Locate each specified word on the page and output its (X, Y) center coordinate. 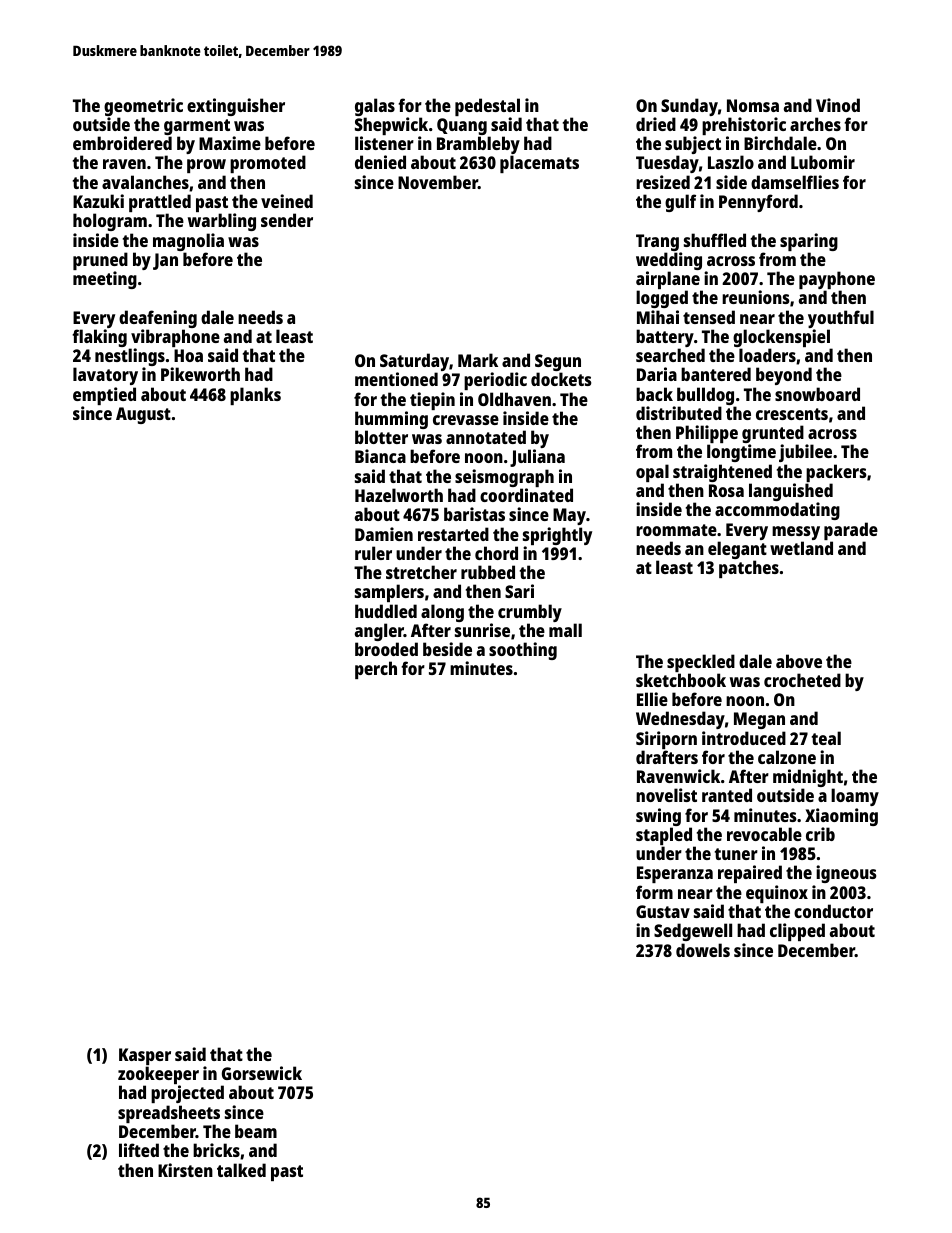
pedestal (487, 107)
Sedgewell (693, 932)
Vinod (838, 105)
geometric (143, 107)
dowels (703, 950)
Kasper (145, 1057)
